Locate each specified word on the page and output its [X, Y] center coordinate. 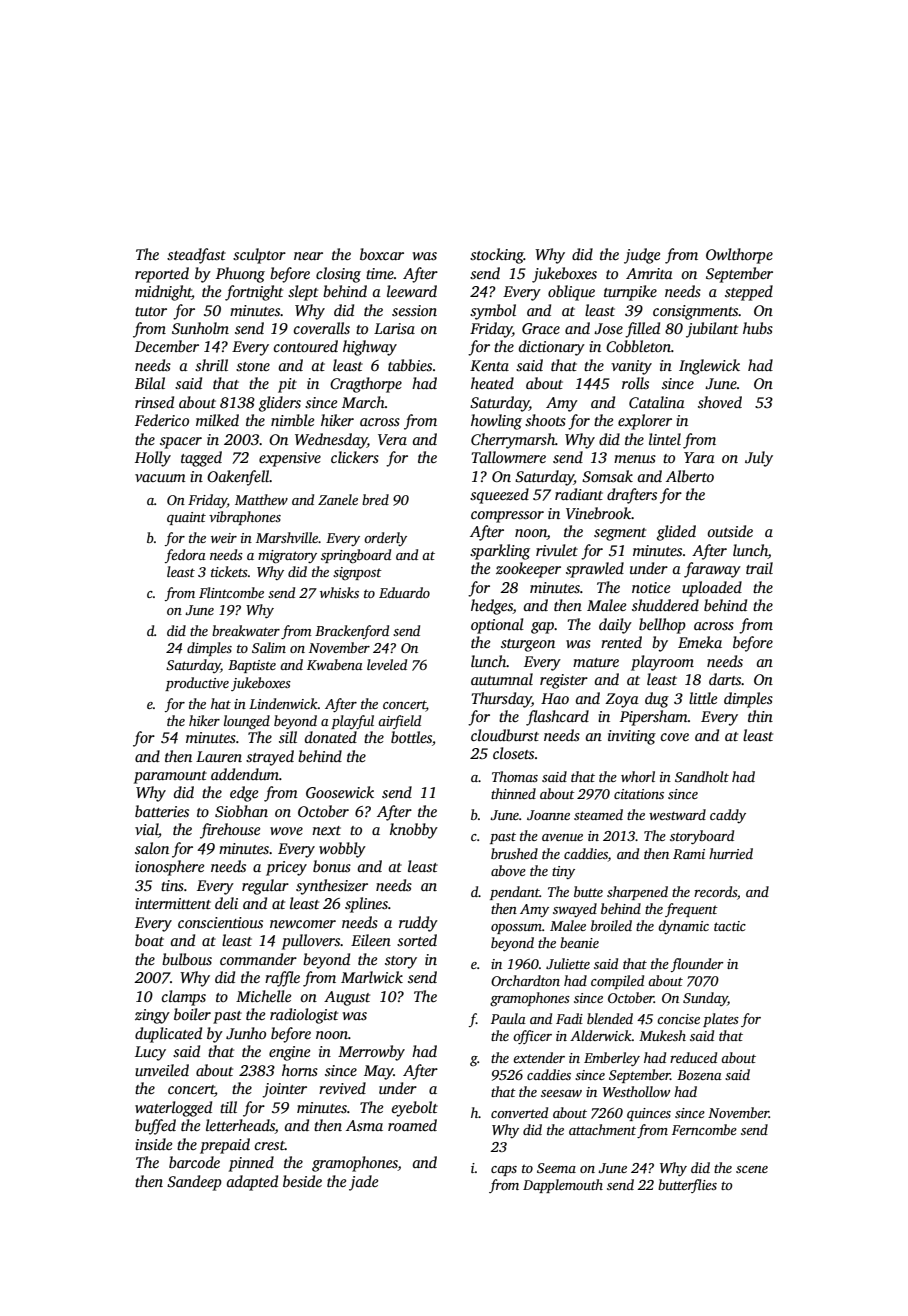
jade [363, 1183]
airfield [399, 722]
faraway [712, 570]
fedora [185, 556]
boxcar [382, 254]
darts [725, 679]
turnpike [630, 293]
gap [542, 628]
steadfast [196, 256]
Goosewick [340, 792]
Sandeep [194, 1183]
